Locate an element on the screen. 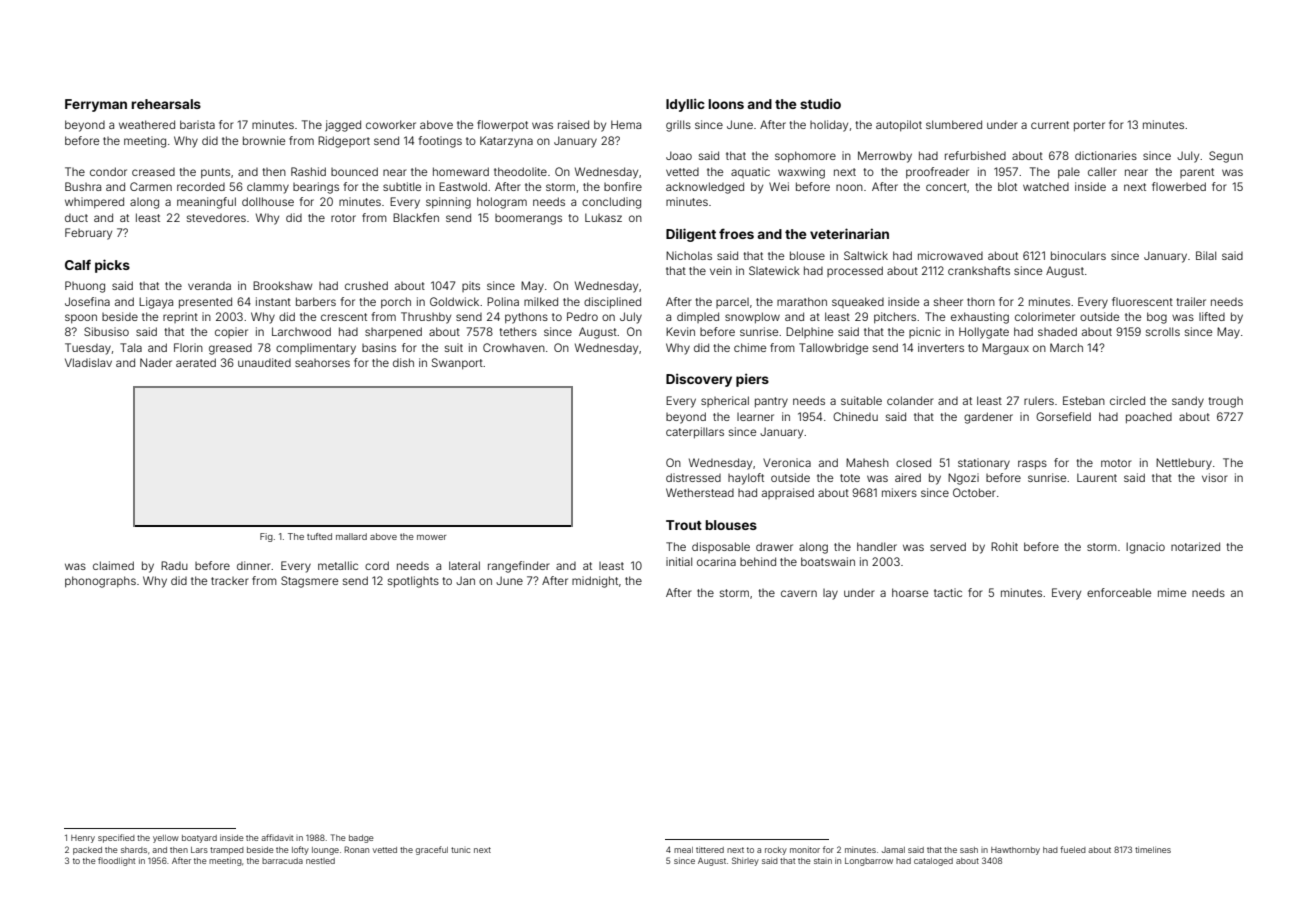 The image size is (1308, 924). porter is located at coordinates (1089, 126).
